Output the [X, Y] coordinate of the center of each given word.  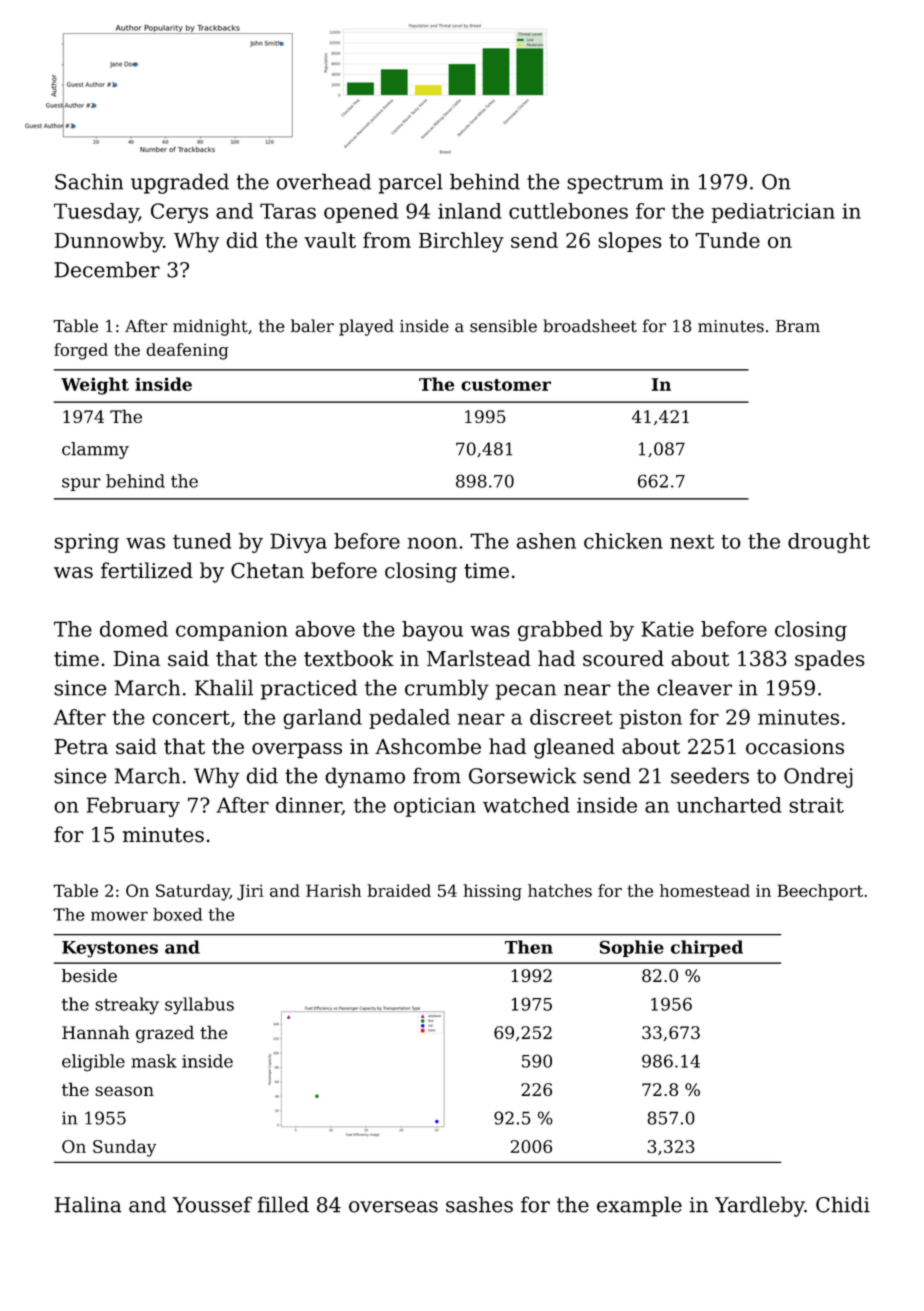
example [639, 1206]
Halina [88, 1204]
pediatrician [773, 213]
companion [232, 631]
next [692, 541]
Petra [81, 747]
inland [470, 211]
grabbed [560, 631]
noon [432, 543]
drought [829, 543]
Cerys [179, 213]
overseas [393, 1207]
